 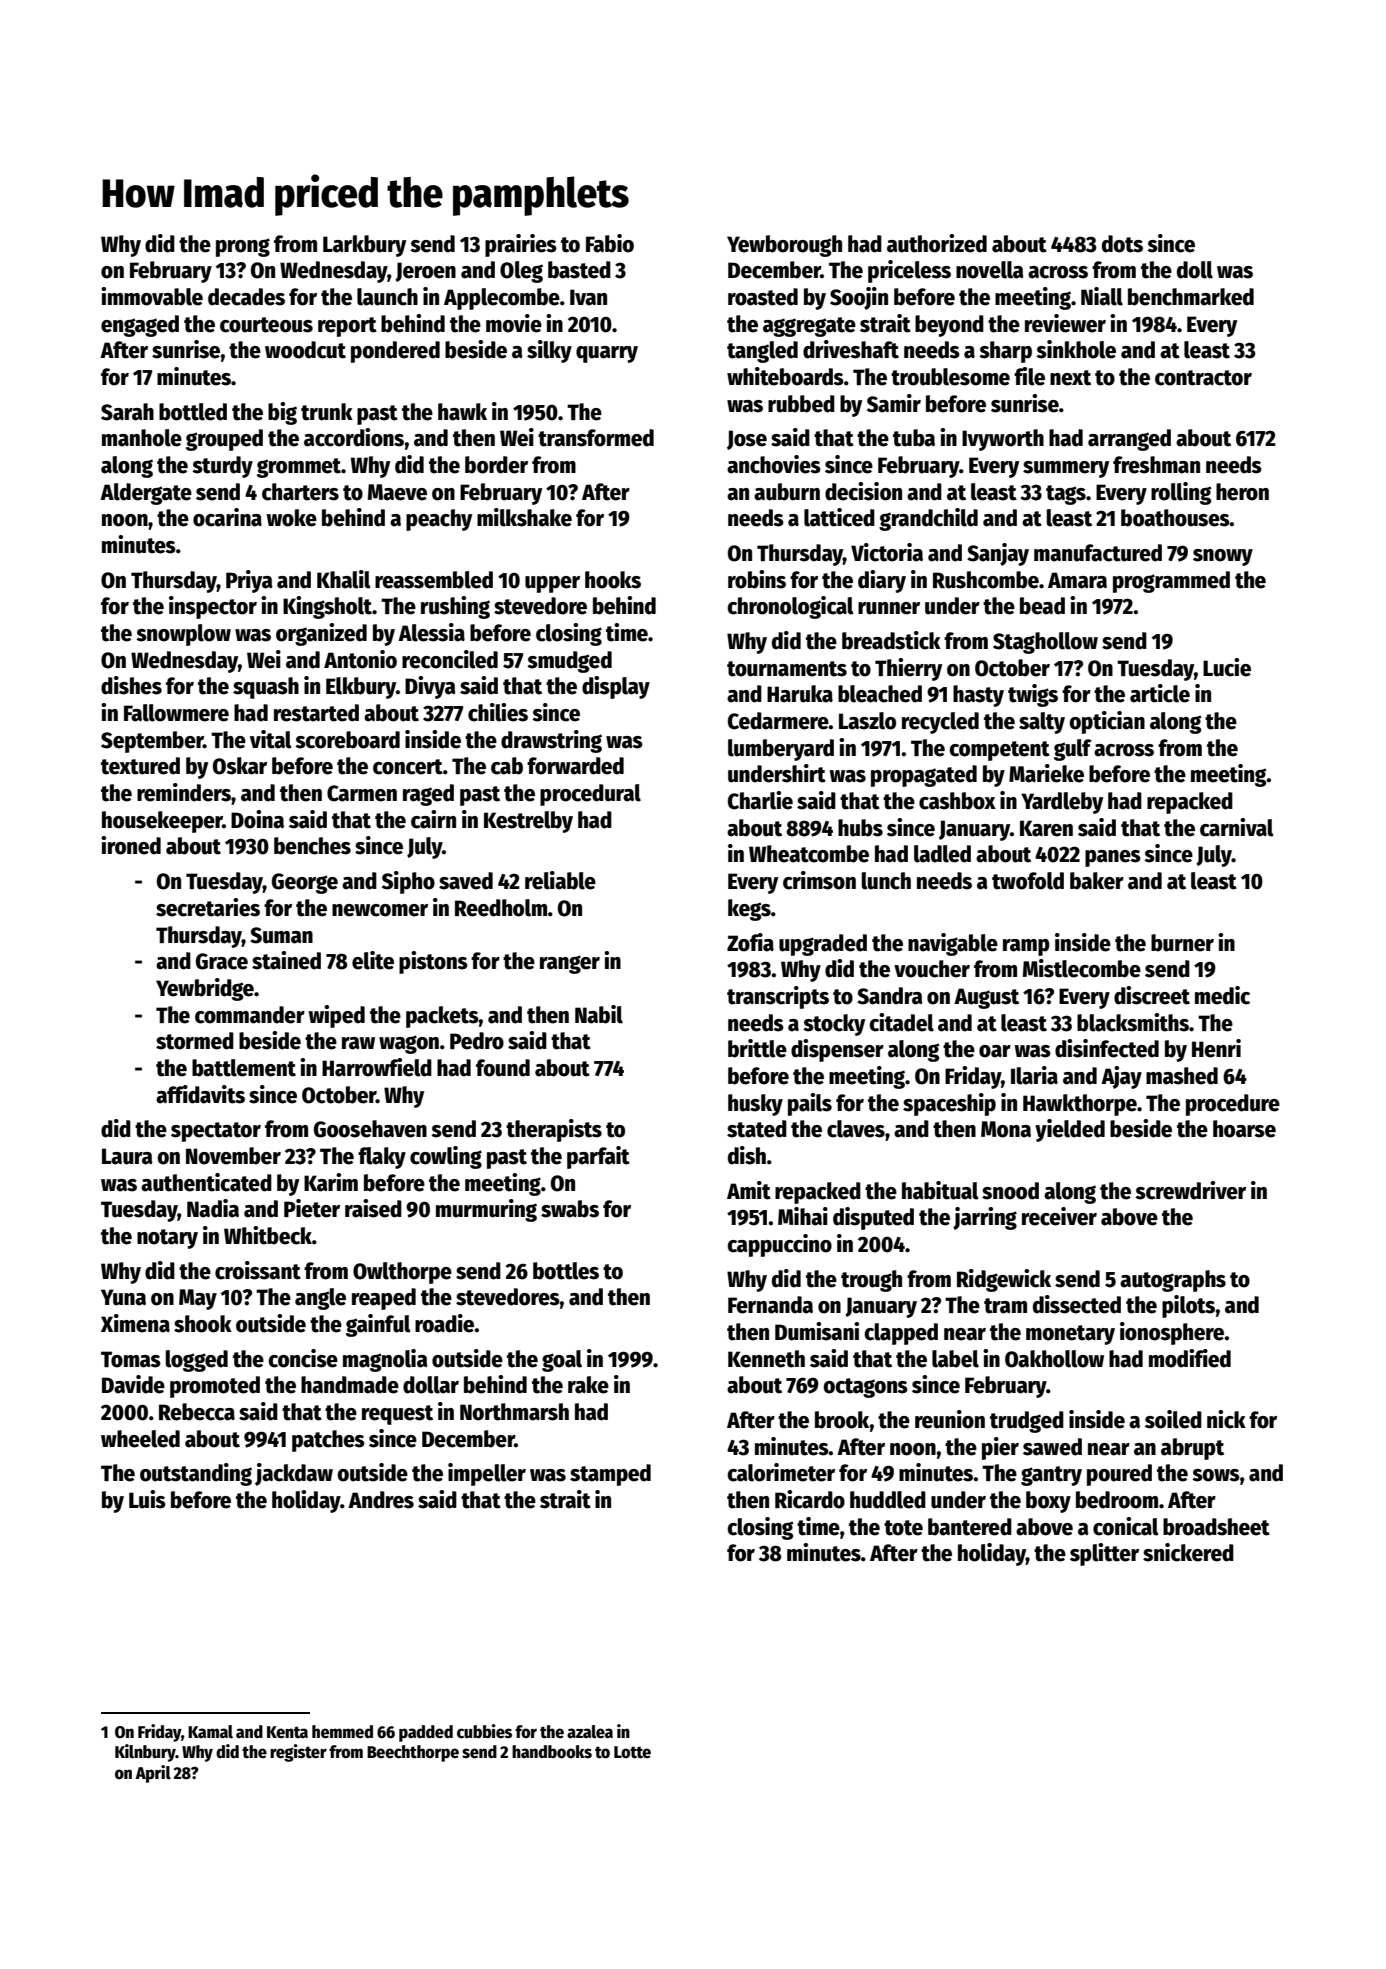 What do you see at coordinates (1073, 750) in the document?
I see `gulf` at bounding box center [1073, 750].
